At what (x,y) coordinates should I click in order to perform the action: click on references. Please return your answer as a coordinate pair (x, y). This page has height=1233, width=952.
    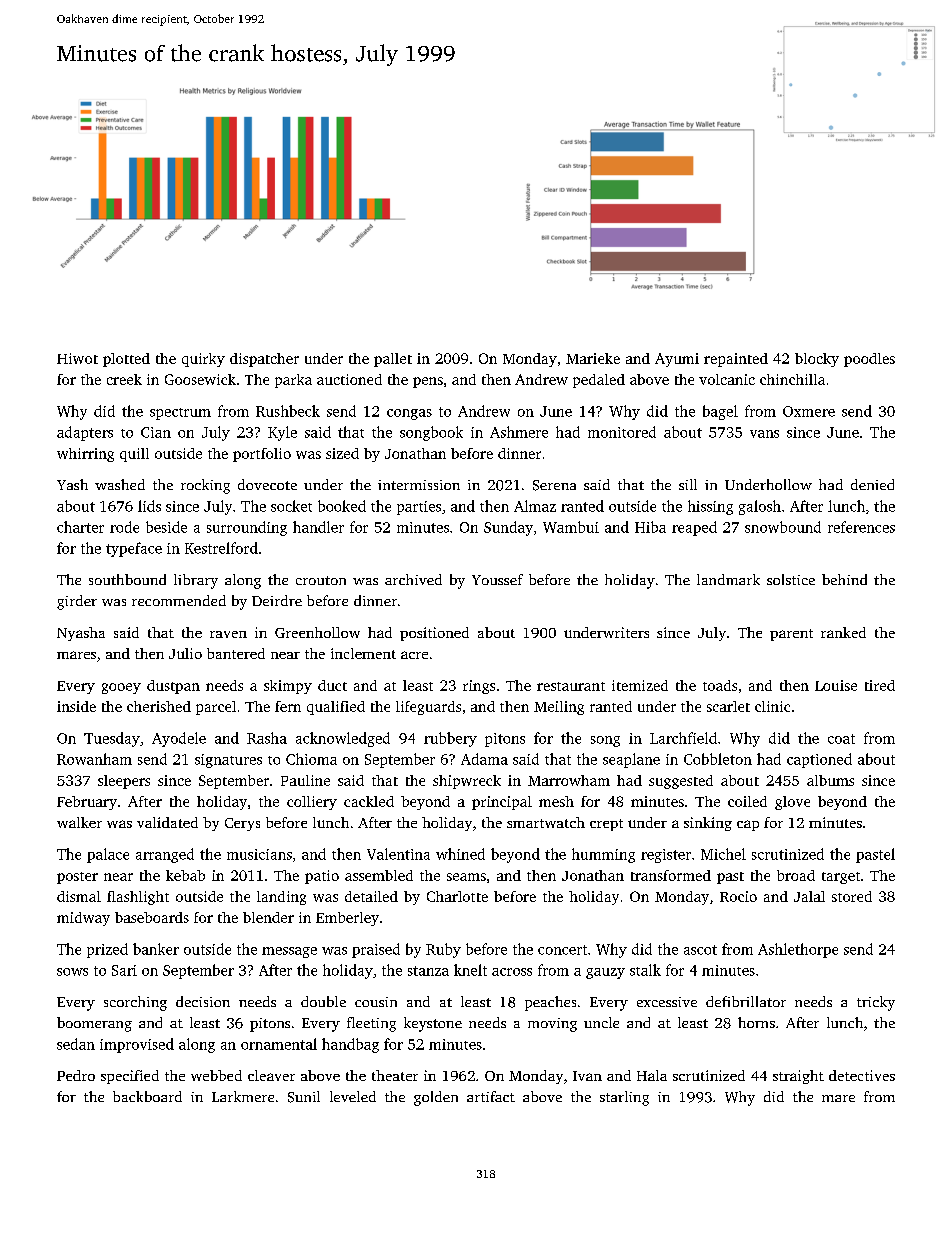
    Looking at the image, I should click on (861, 527).
